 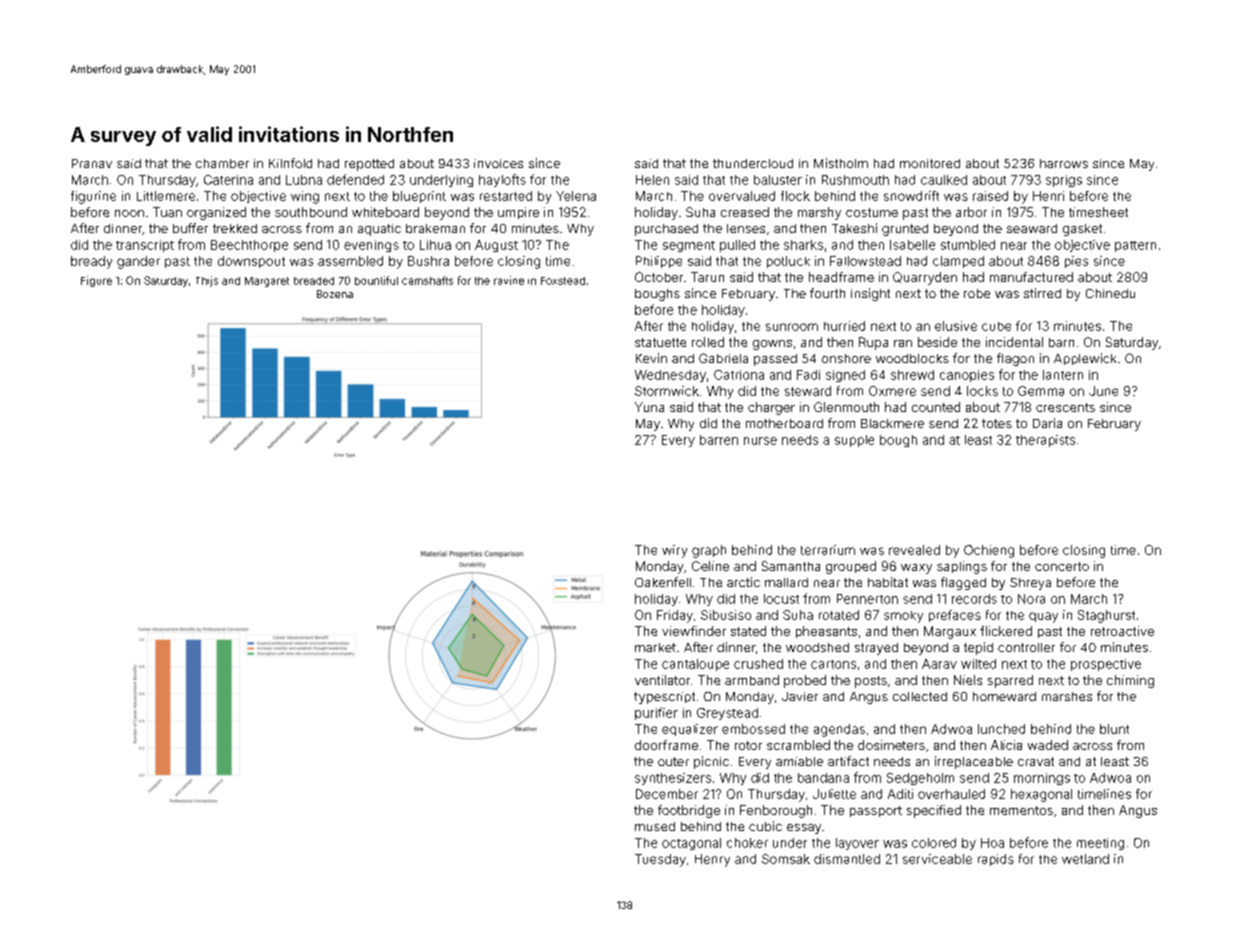 What do you see at coordinates (652, 180) in the document?
I see `Helen` at bounding box center [652, 180].
